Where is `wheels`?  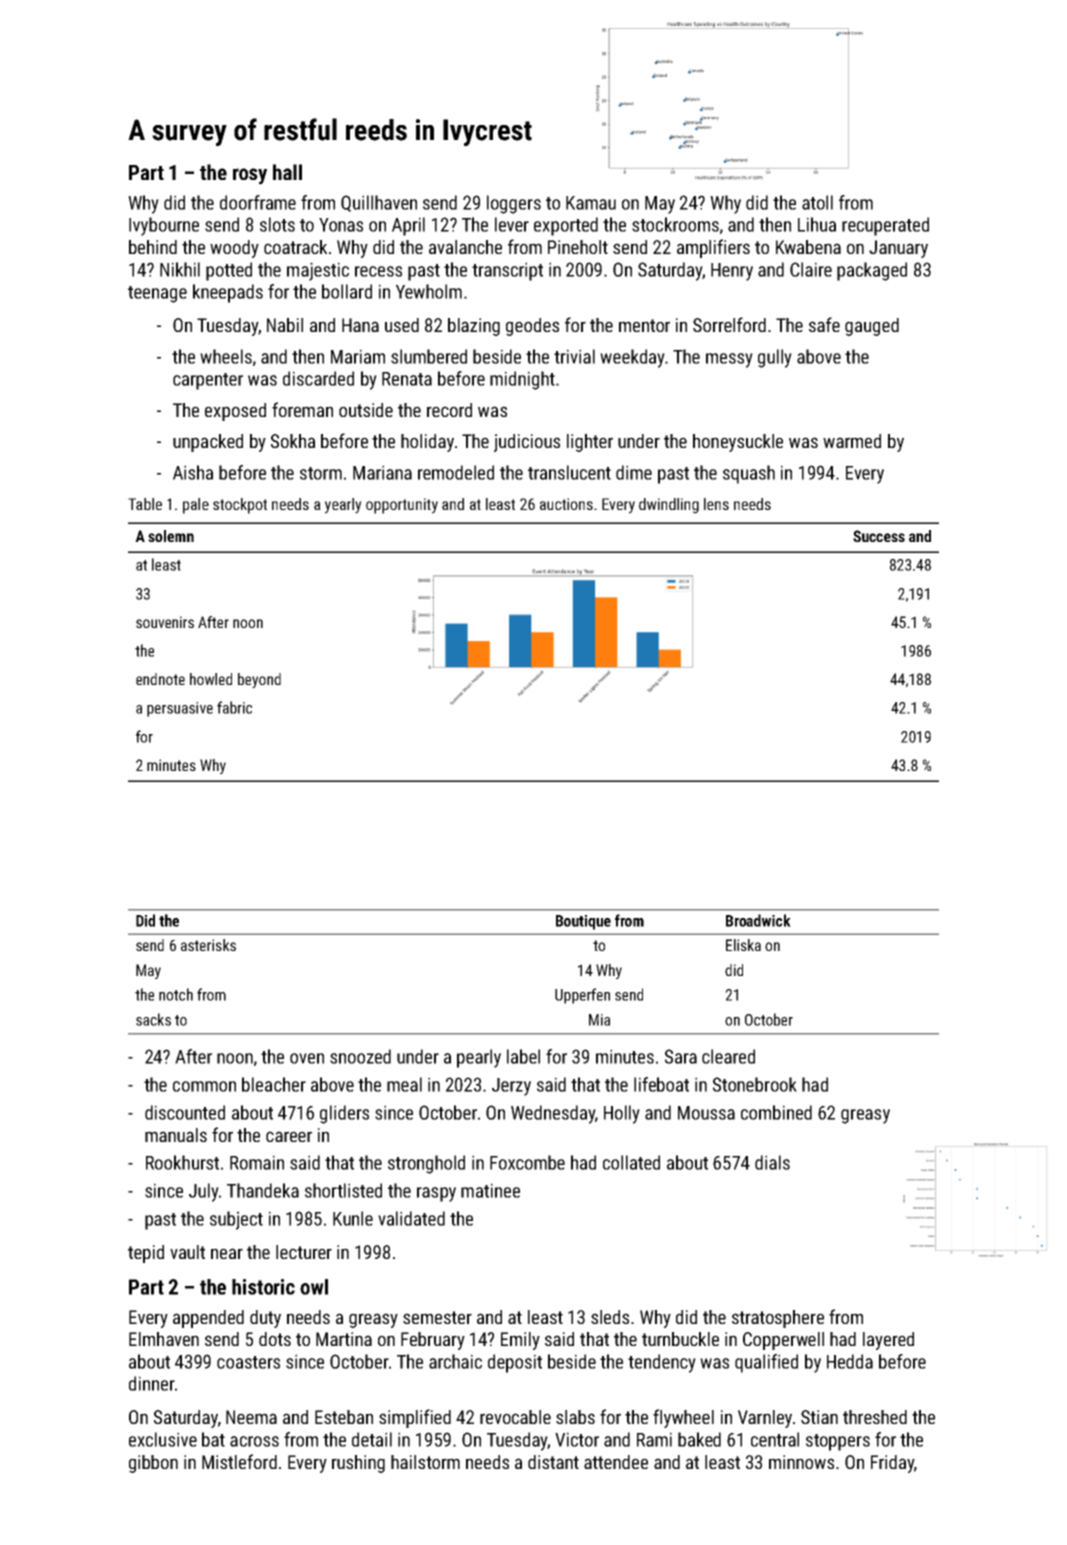 wheels is located at coordinates (226, 356).
